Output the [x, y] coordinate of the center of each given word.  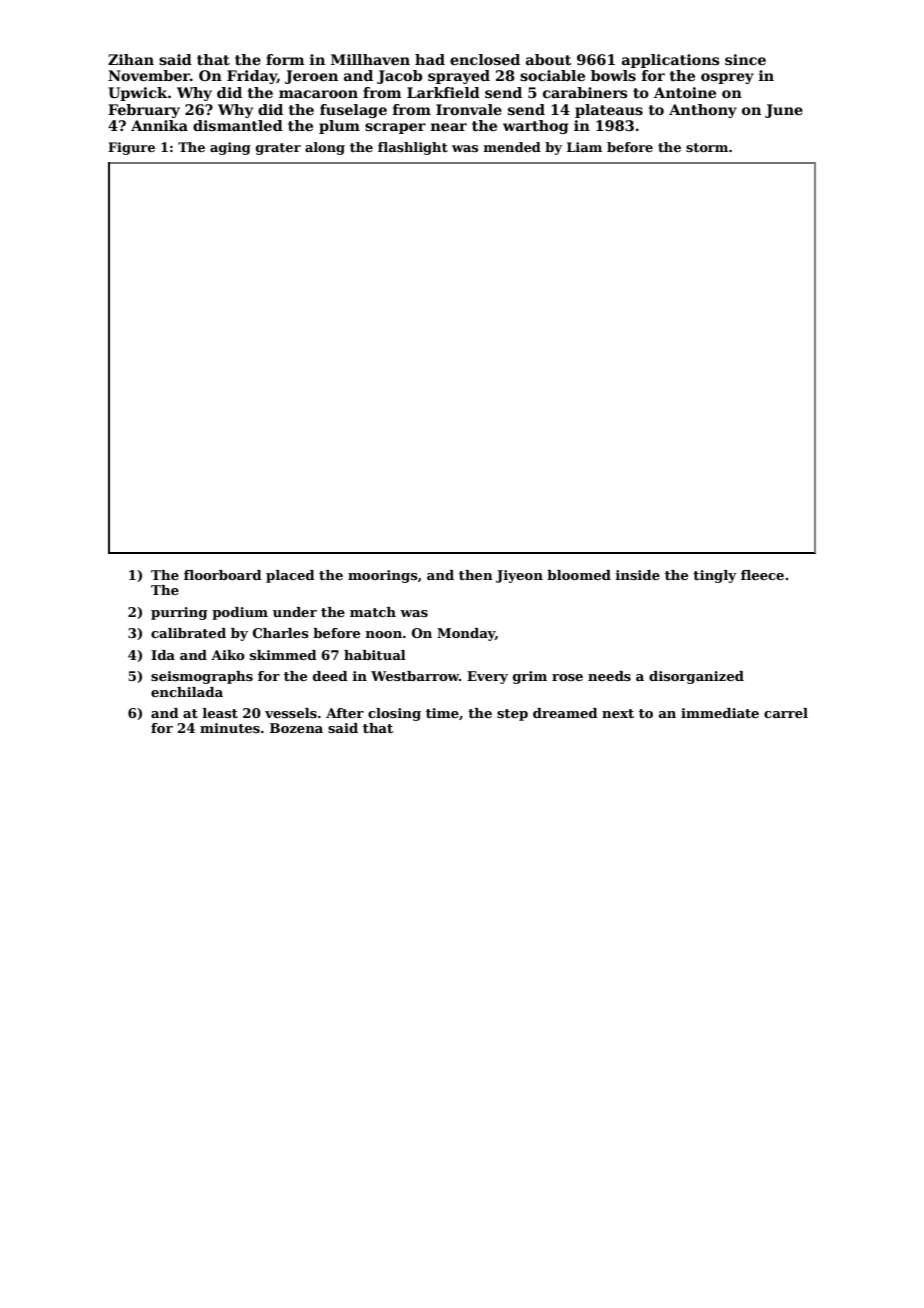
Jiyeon [519, 576]
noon [384, 634]
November [149, 75]
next [618, 713]
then [476, 575]
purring [179, 613]
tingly [715, 576]
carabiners [585, 92]
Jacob [399, 77]
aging [230, 148]
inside [638, 575]
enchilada [187, 692]
